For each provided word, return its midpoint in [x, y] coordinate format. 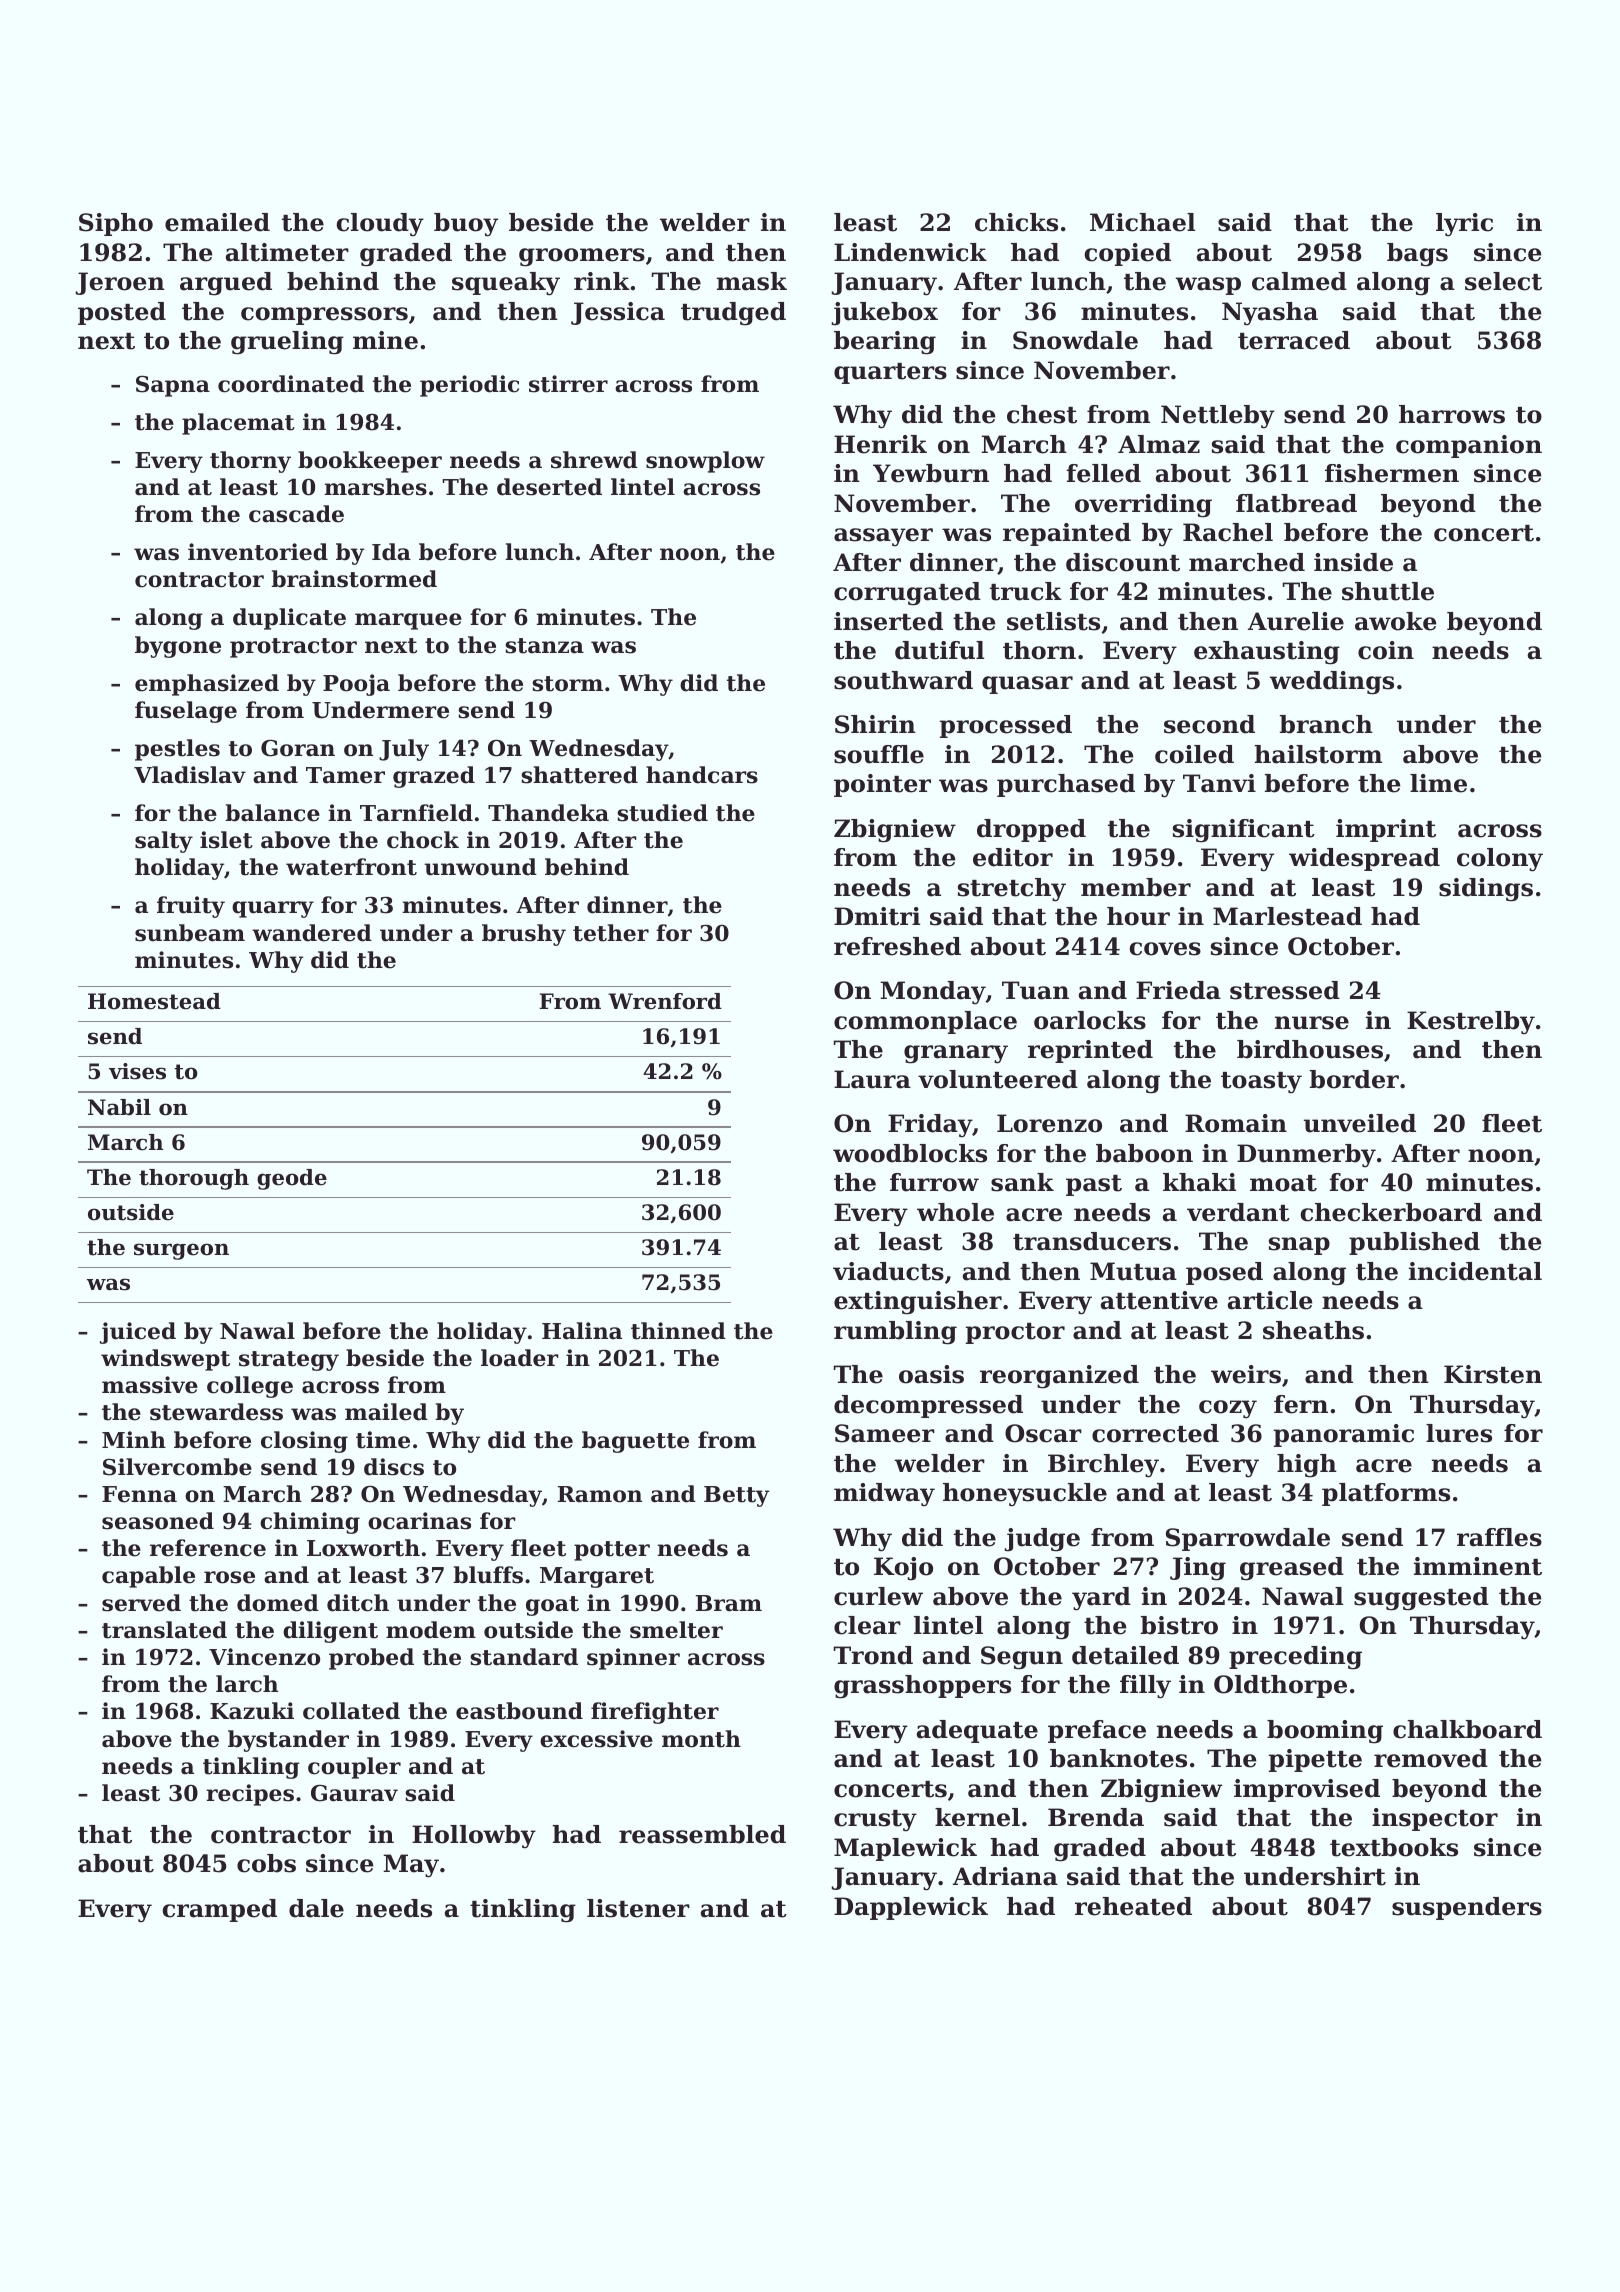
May [411, 1866]
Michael [1142, 222]
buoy [466, 225]
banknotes [1118, 1758]
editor [1013, 857]
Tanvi [1219, 783]
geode [292, 1179]
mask [752, 281]
